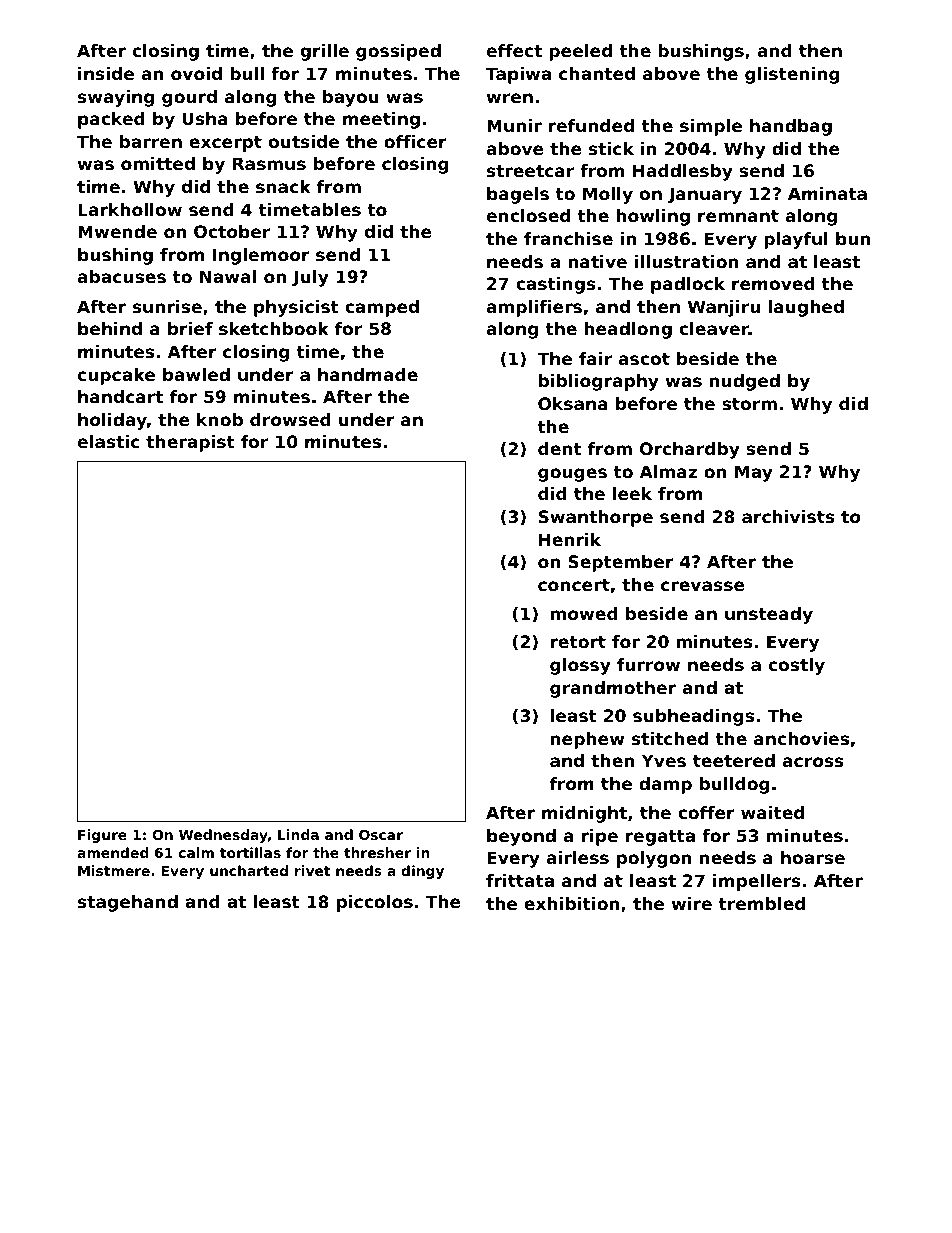 The image size is (952, 1233). Describe the element at coordinates (584, 613) in the document. I see `mowed` at that location.
